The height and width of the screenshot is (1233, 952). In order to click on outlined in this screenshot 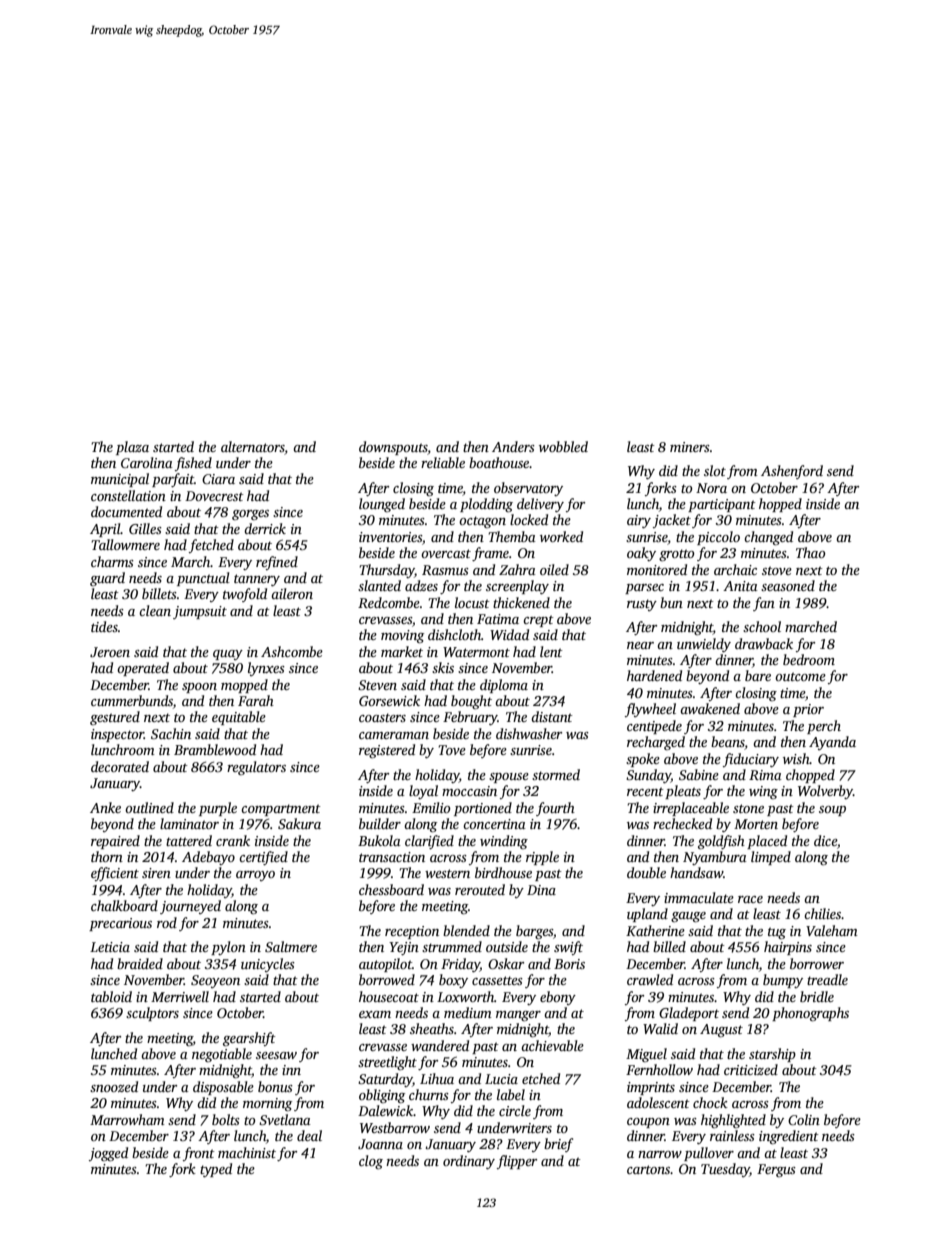, I will do `click(149, 807)`.
